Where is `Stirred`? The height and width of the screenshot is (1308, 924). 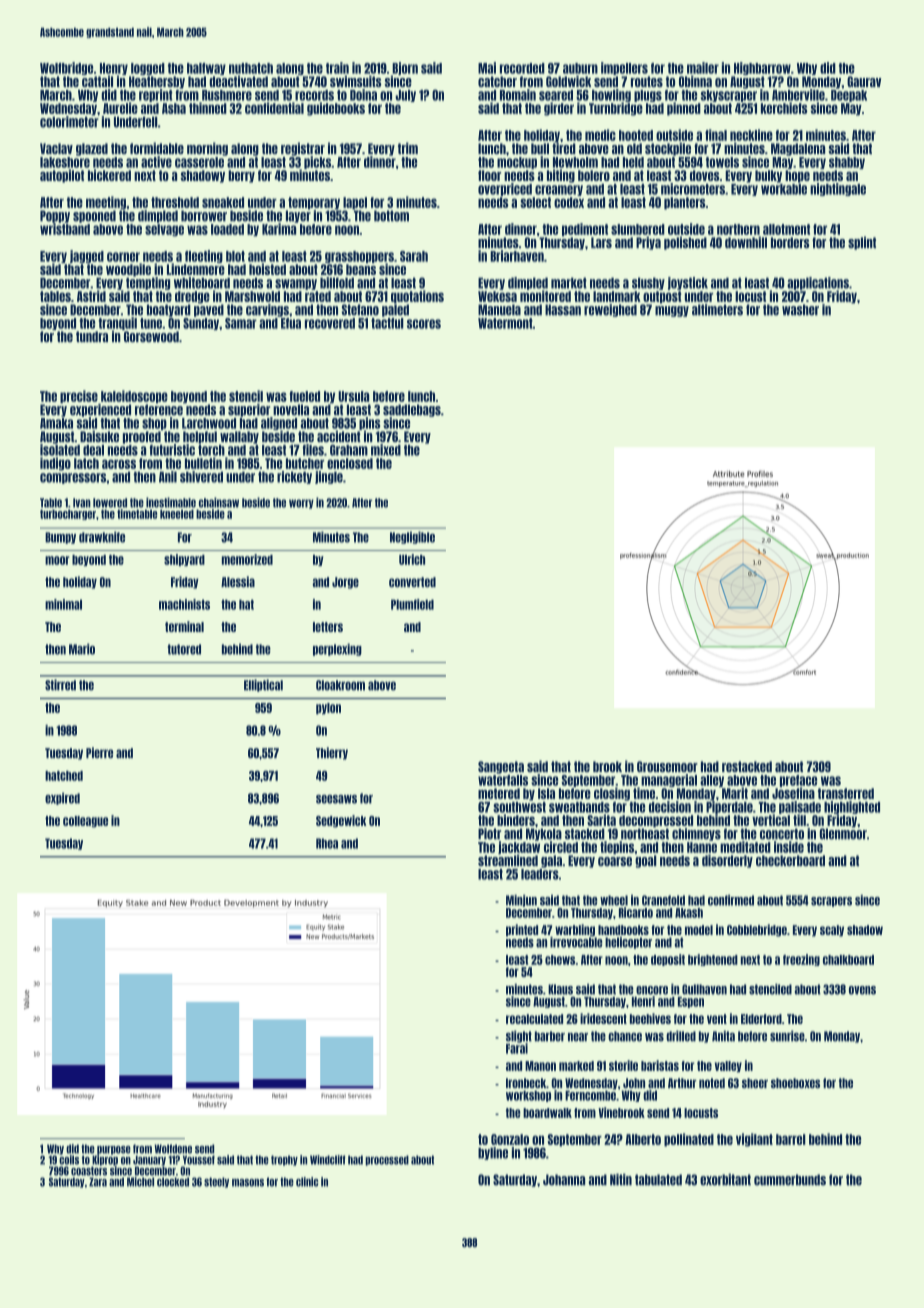
Stirred is located at coordinates (60, 685).
